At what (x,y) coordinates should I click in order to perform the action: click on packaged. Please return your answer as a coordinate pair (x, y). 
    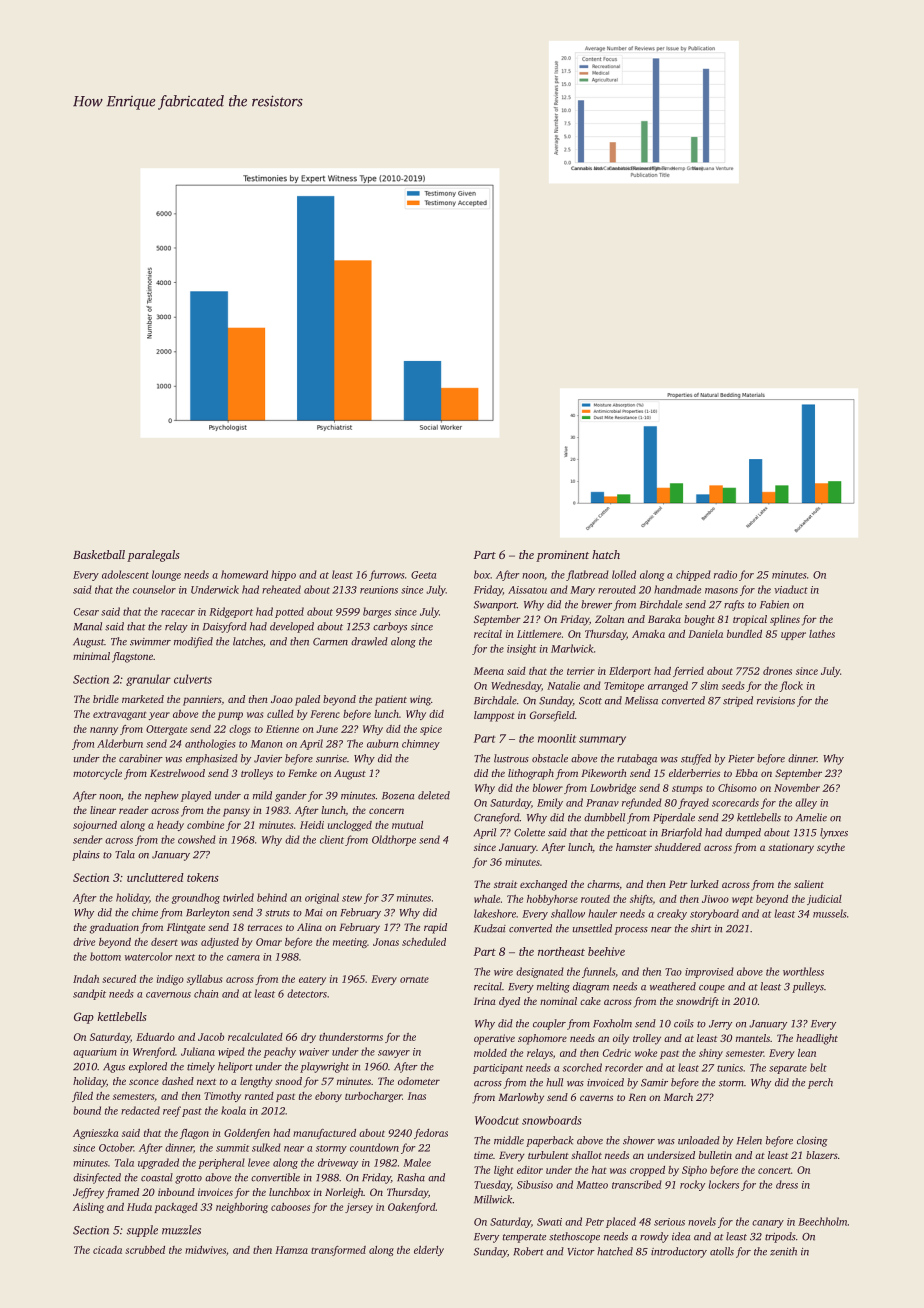
    Looking at the image, I should click on (176, 1208).
